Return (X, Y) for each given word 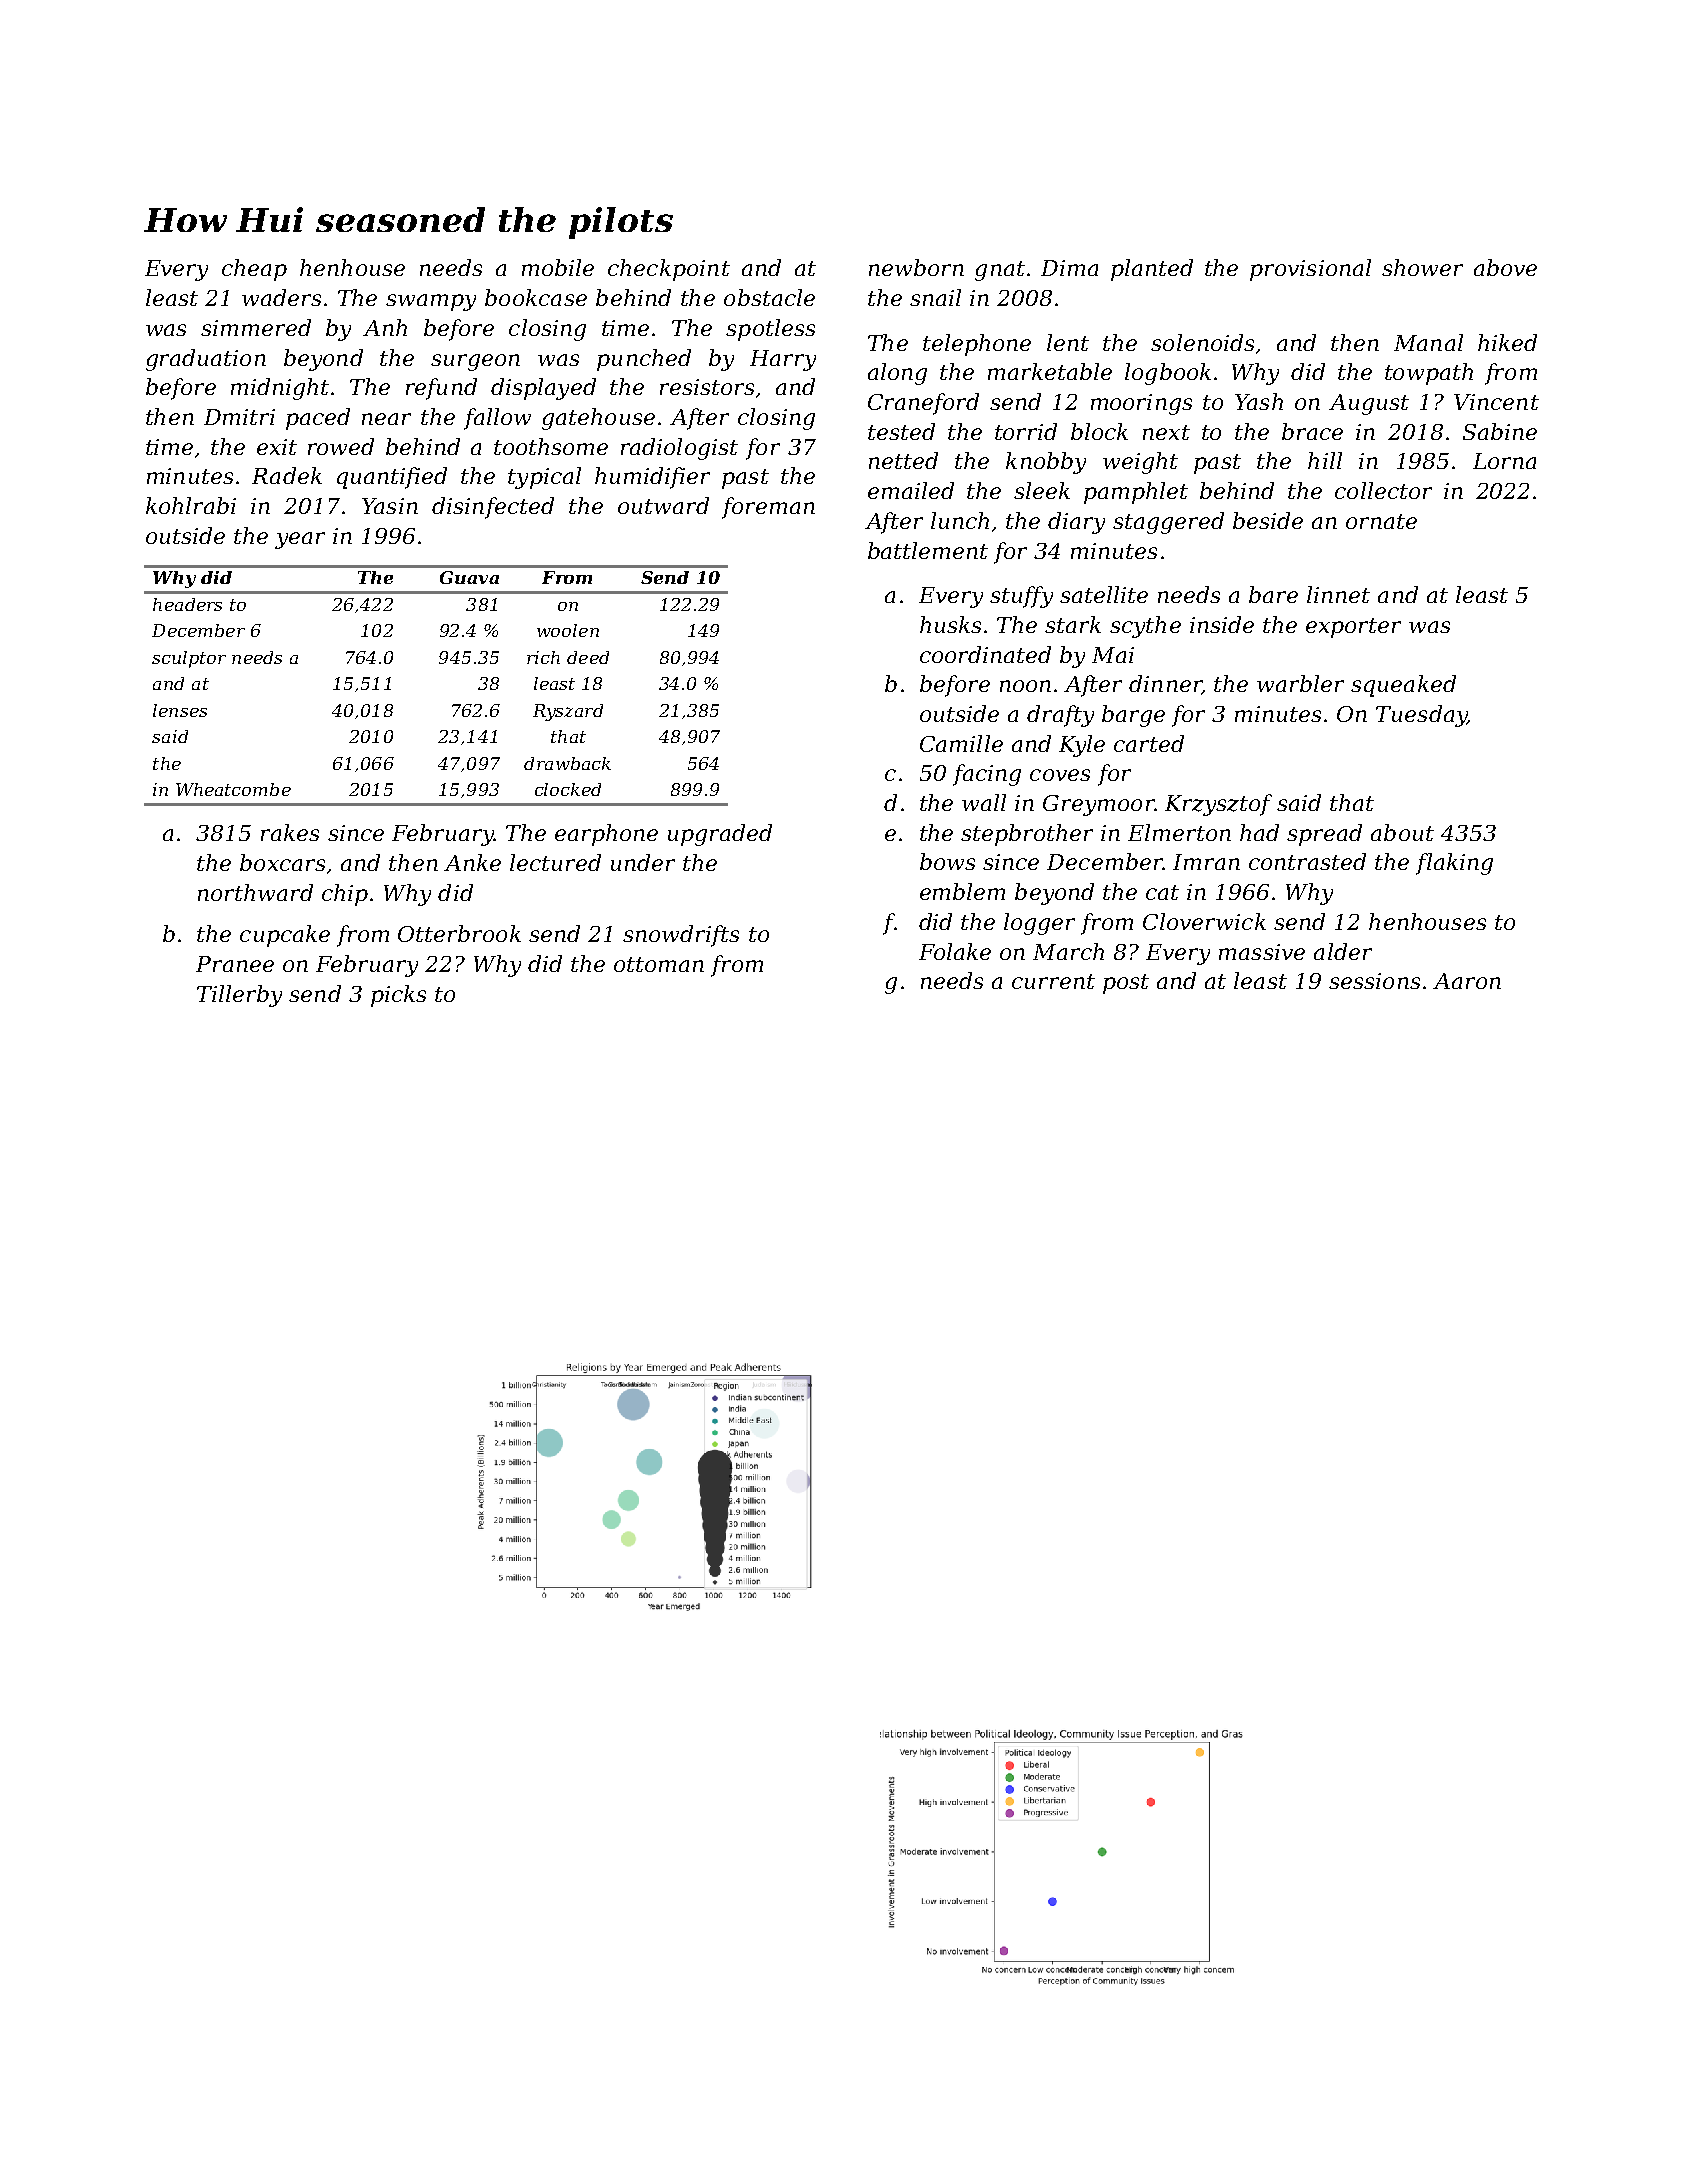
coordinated (985, 654)
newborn (916, 267)
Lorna (1504, 461)
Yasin (390, 506)
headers (187, 604)
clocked (568, 789)
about (1402, 832)
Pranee (235, 964)
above (1505, 267)
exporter (1353, 628)
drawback (567, 763)
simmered (256, 327)
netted (903, 460)
